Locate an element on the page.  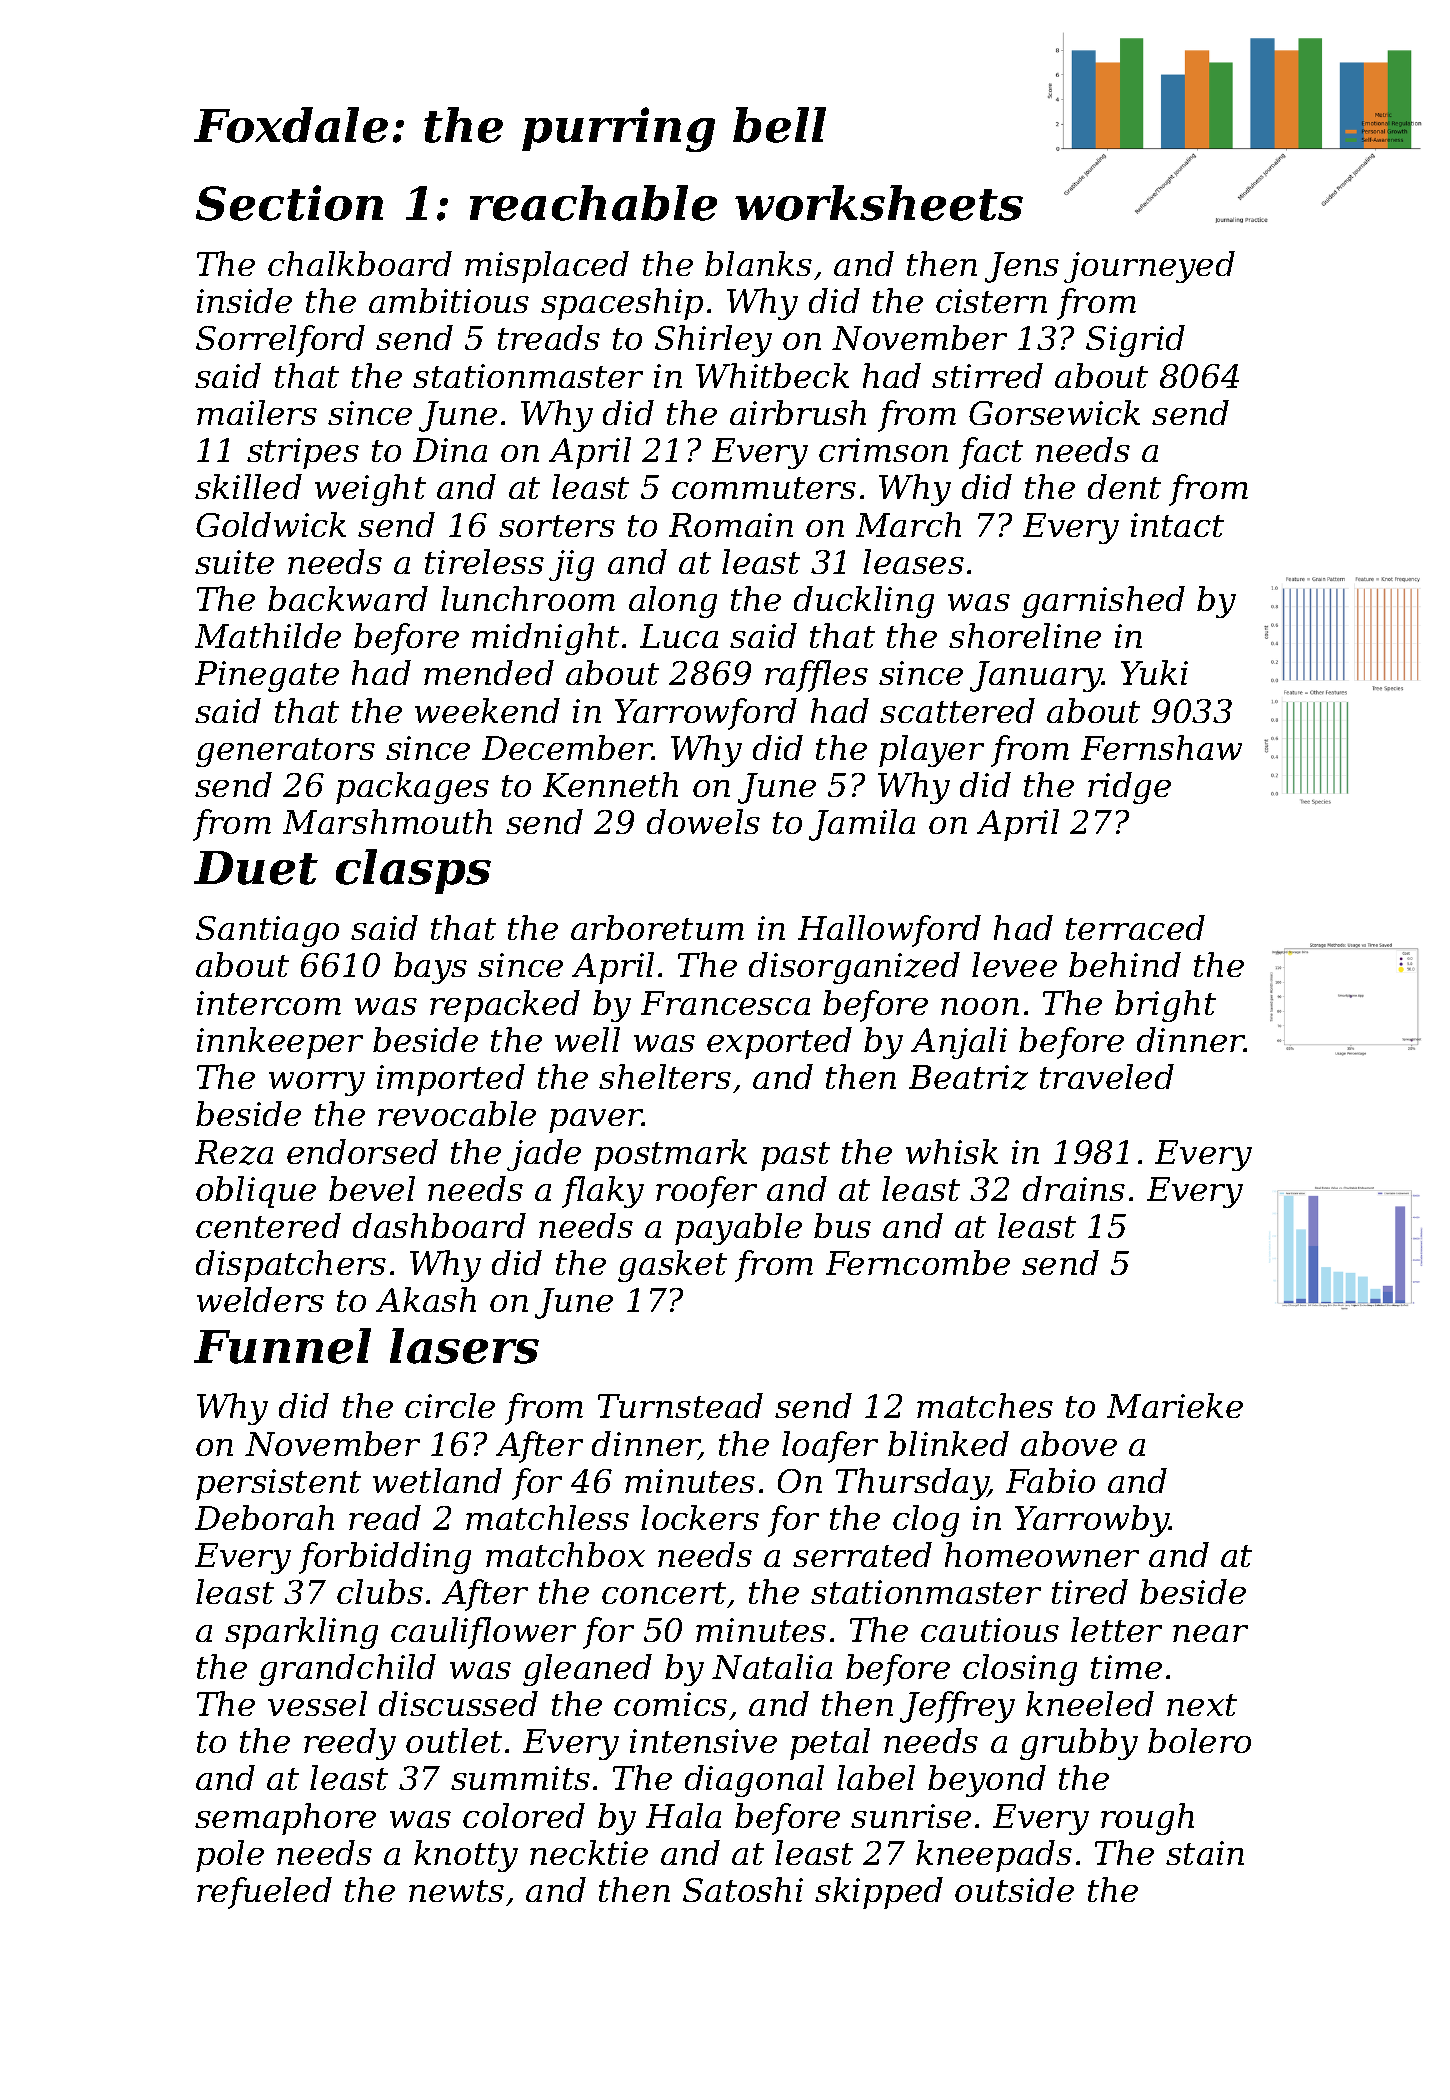
cautious is located at coordinates (990, 1630).
